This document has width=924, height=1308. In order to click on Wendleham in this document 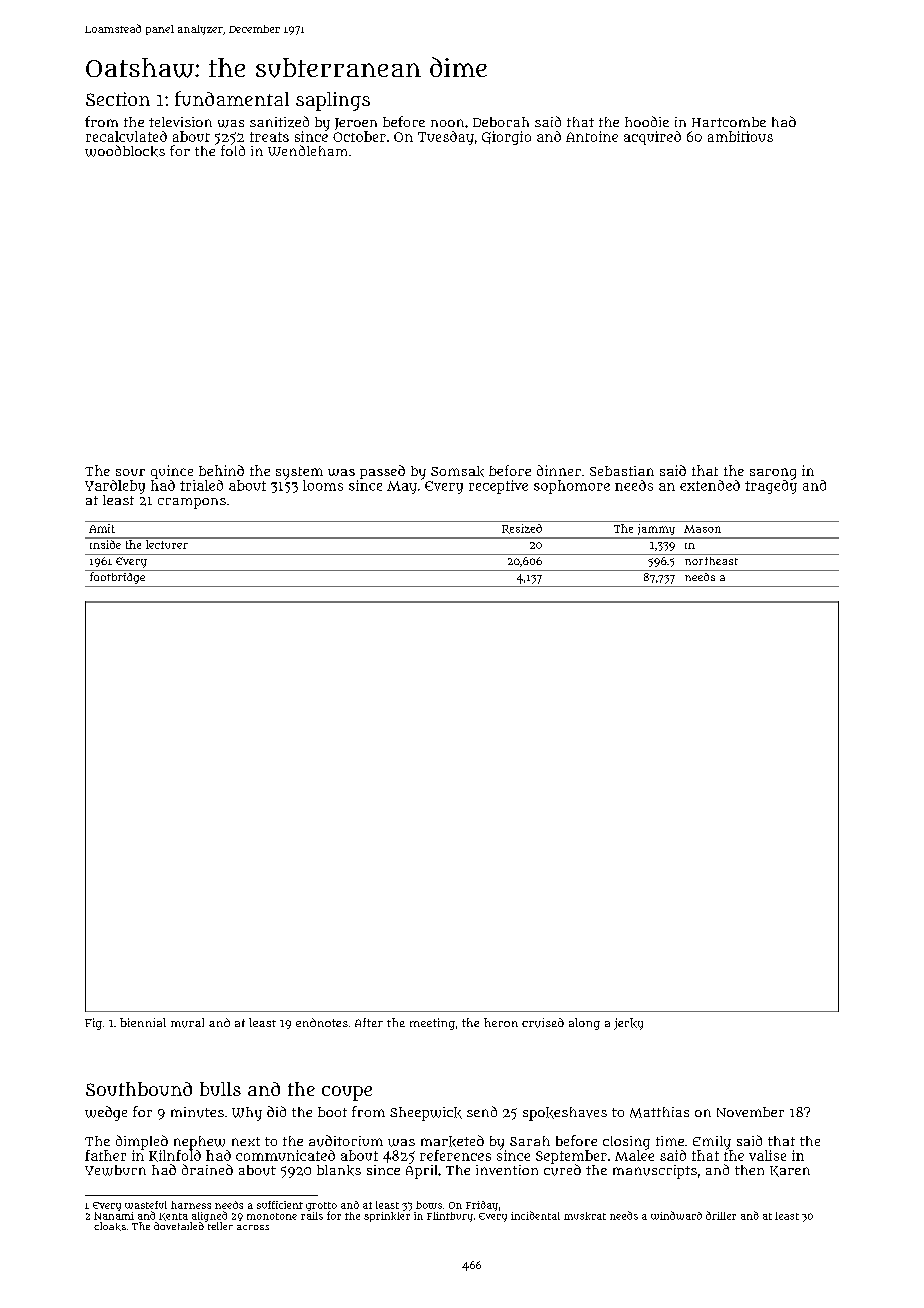, I will do `click(307, 150)`.
